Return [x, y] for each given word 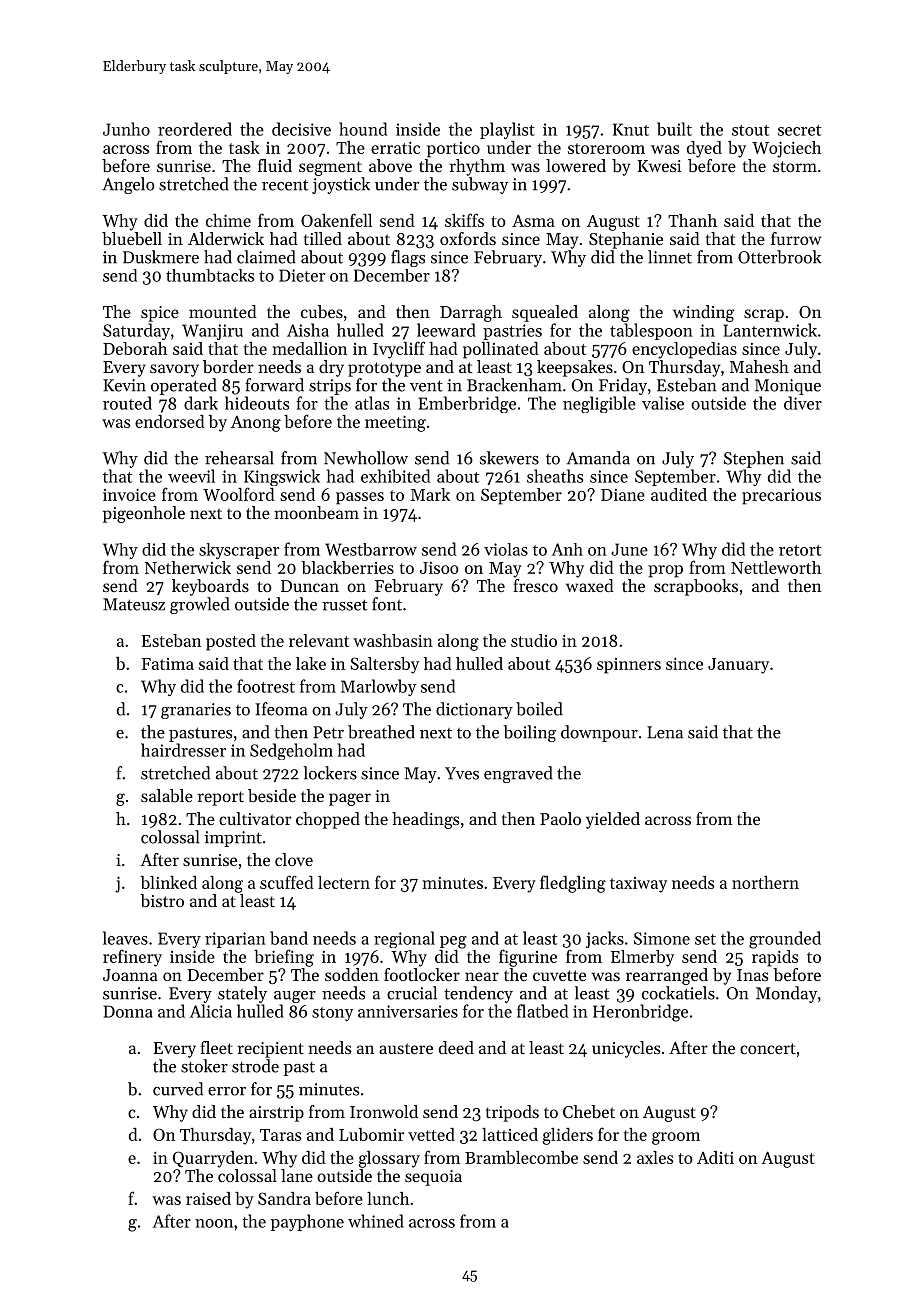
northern [765, 882]
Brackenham [514, 385]
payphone [307, 1222]
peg [453, 942]
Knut [631, 129]
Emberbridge [467, 404]
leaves [125, 938]
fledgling [573, 884]
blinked [168, 882]
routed [127, 403]
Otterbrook [779, 257]
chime [228, 220]
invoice [129, 494]
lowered [576, 165]
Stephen [754, 459]
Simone [662, 938]
